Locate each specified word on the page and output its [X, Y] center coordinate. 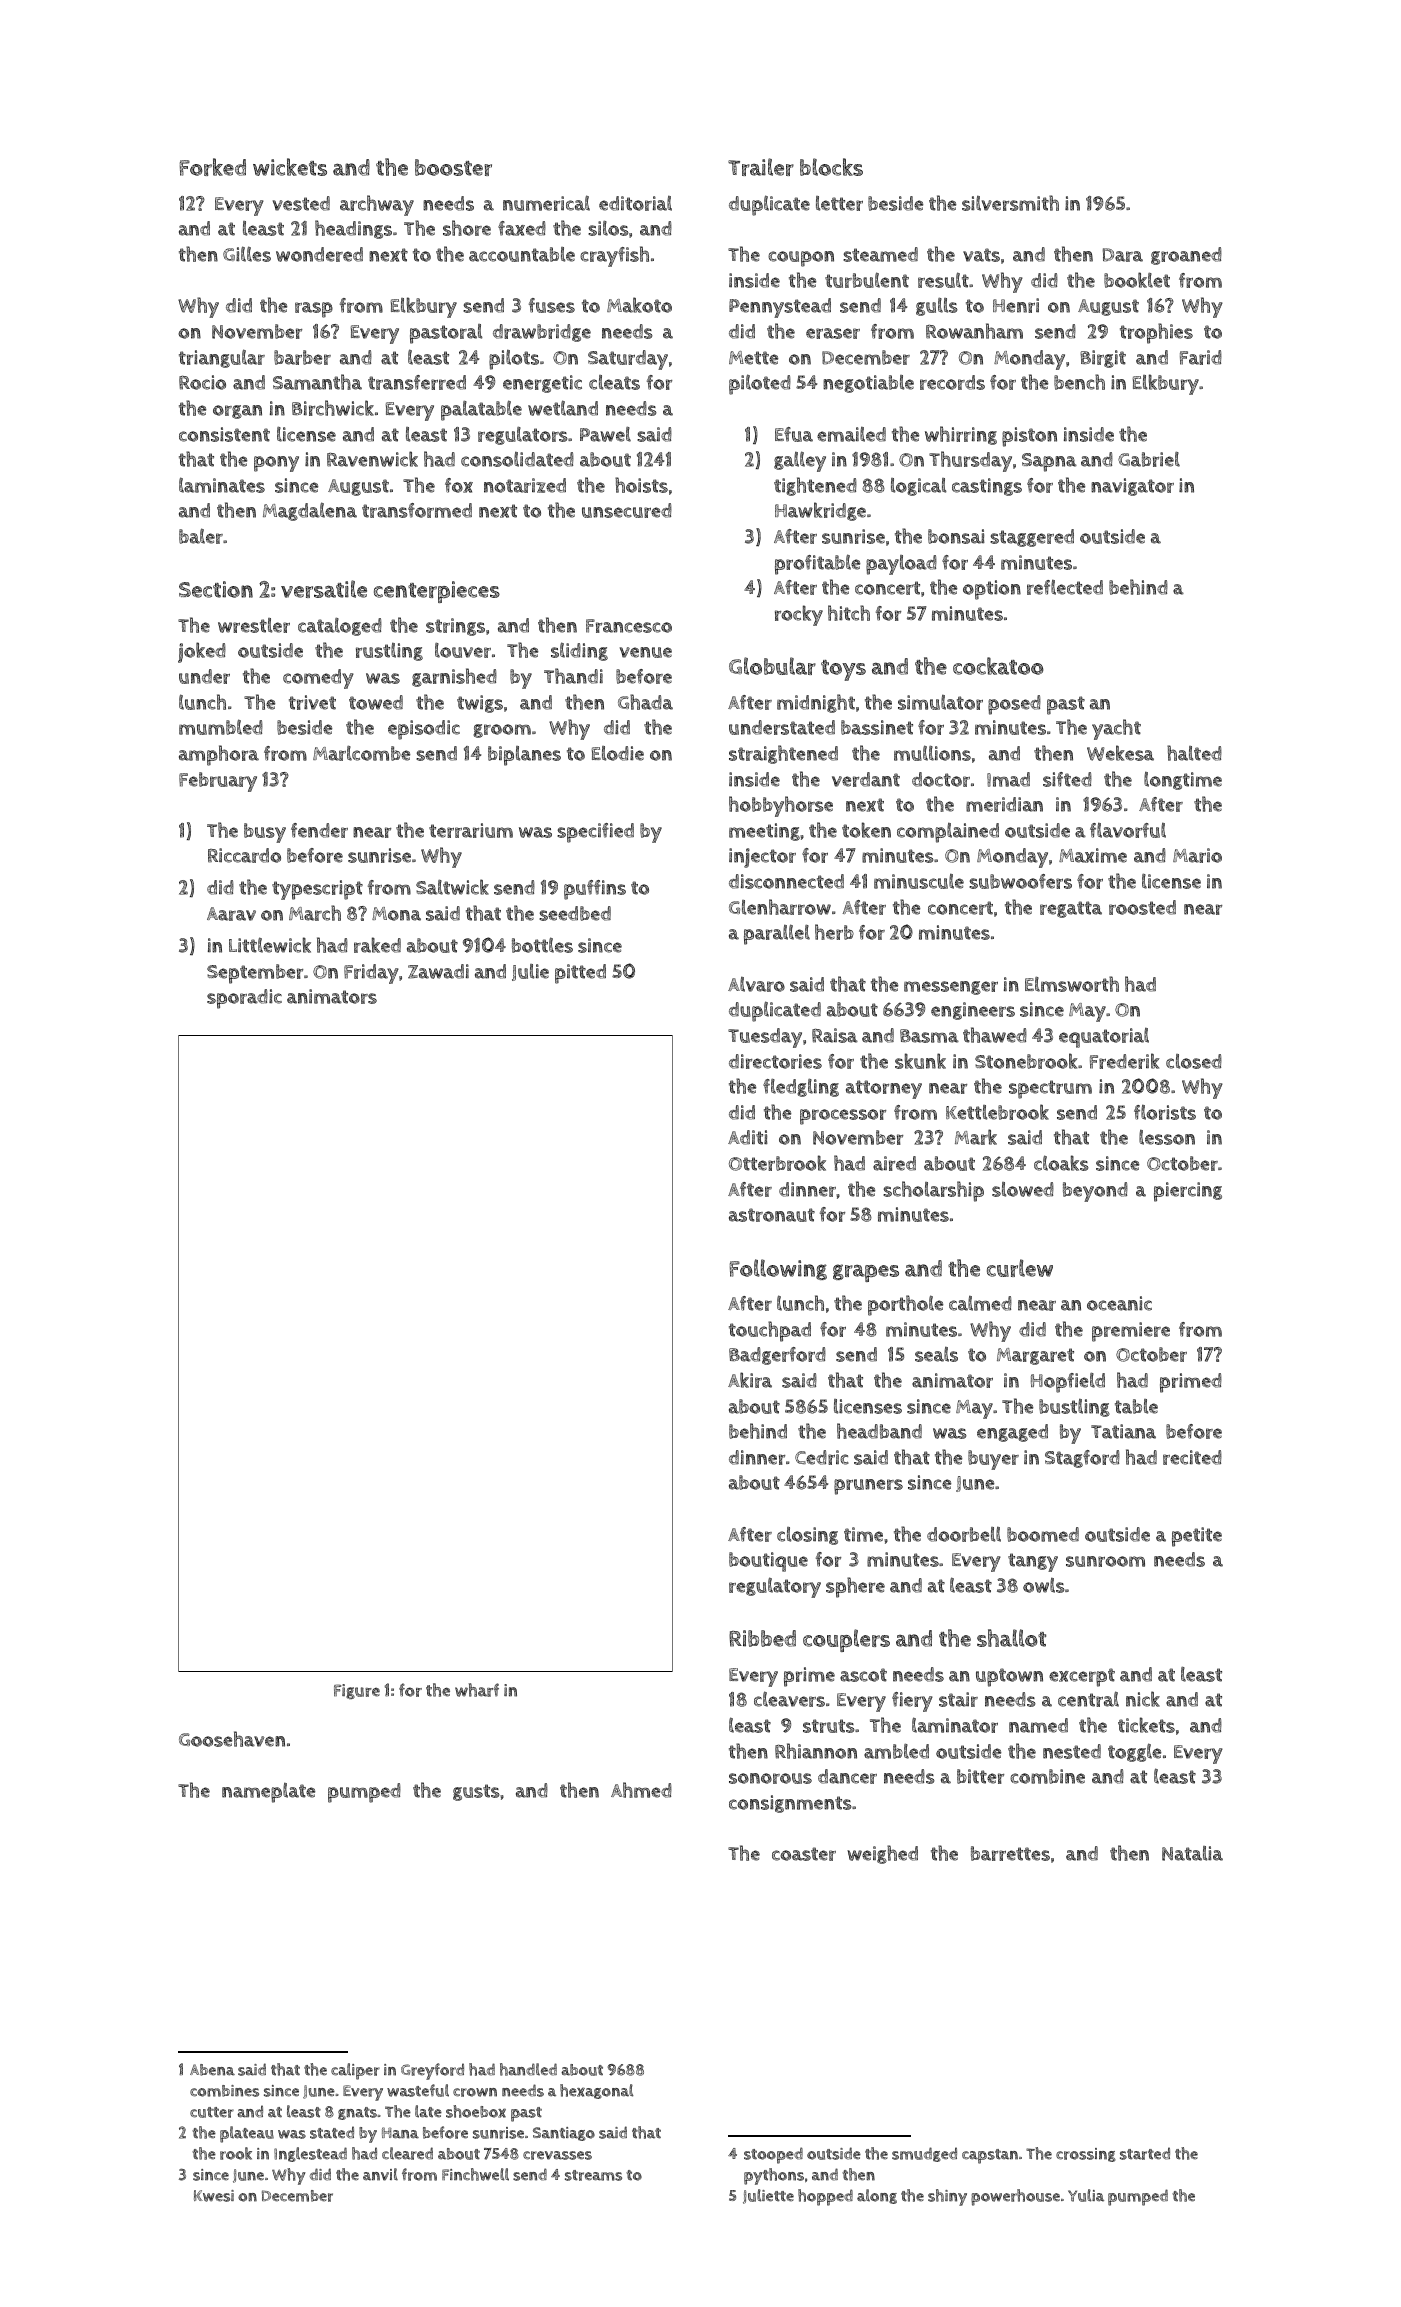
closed [1194, 1061]
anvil [380, 2174]
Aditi [748, 1137]
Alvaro [756, 984]
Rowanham [974, 331]
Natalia [1192, 1853]
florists [1165, 1112]
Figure [357, 1691]
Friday [371, 974]
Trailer [761, 167]
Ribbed [762, 1638]
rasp [314, 310]
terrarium [471, 830]
